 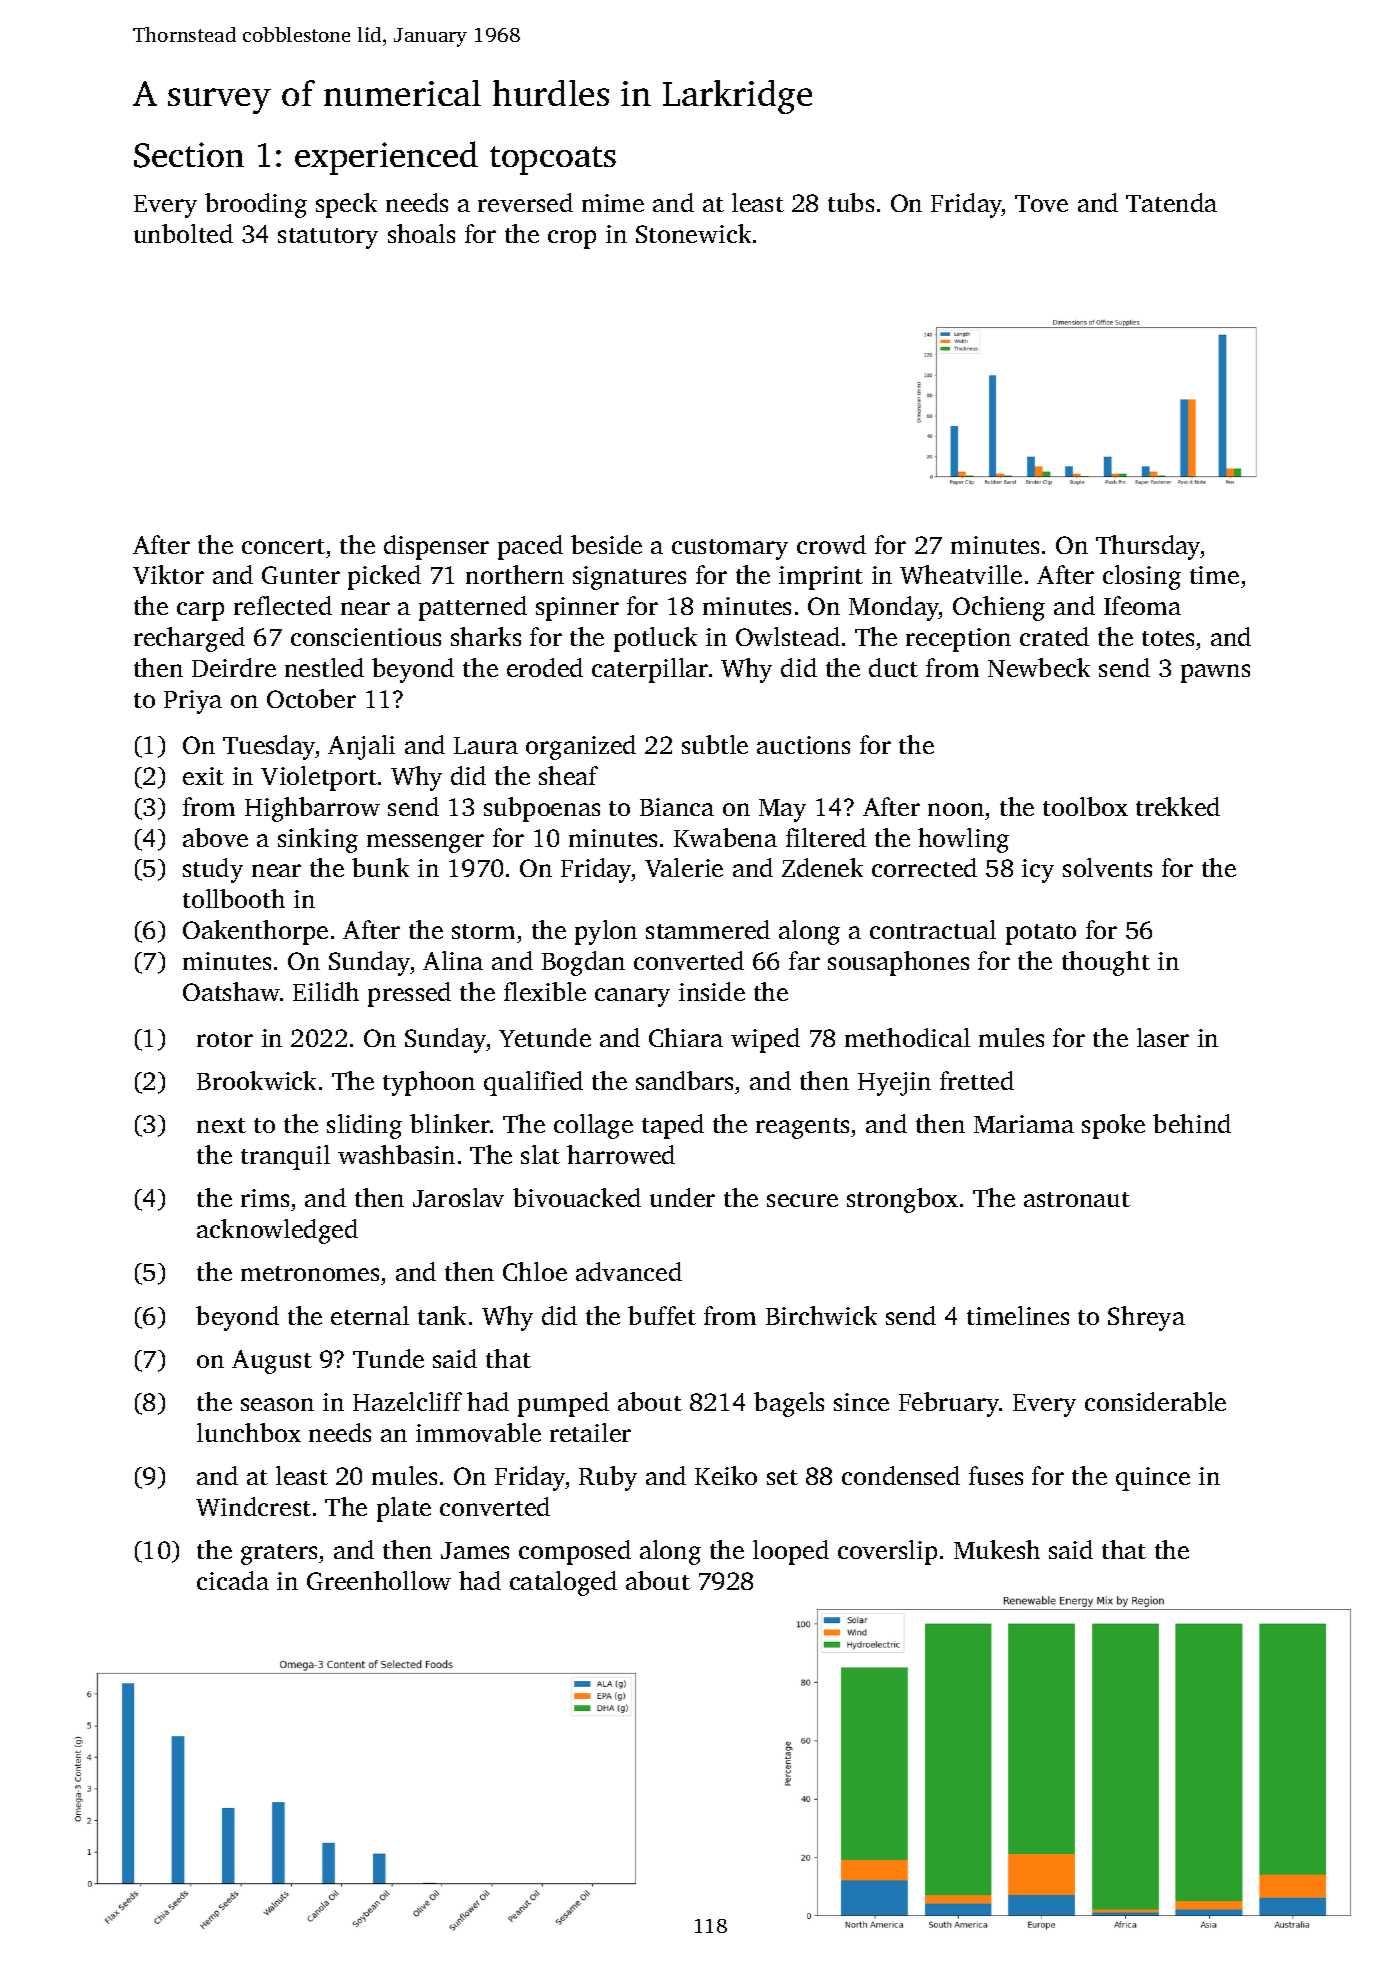 I want to click on Owlstead, so click(x=788, y=636).
